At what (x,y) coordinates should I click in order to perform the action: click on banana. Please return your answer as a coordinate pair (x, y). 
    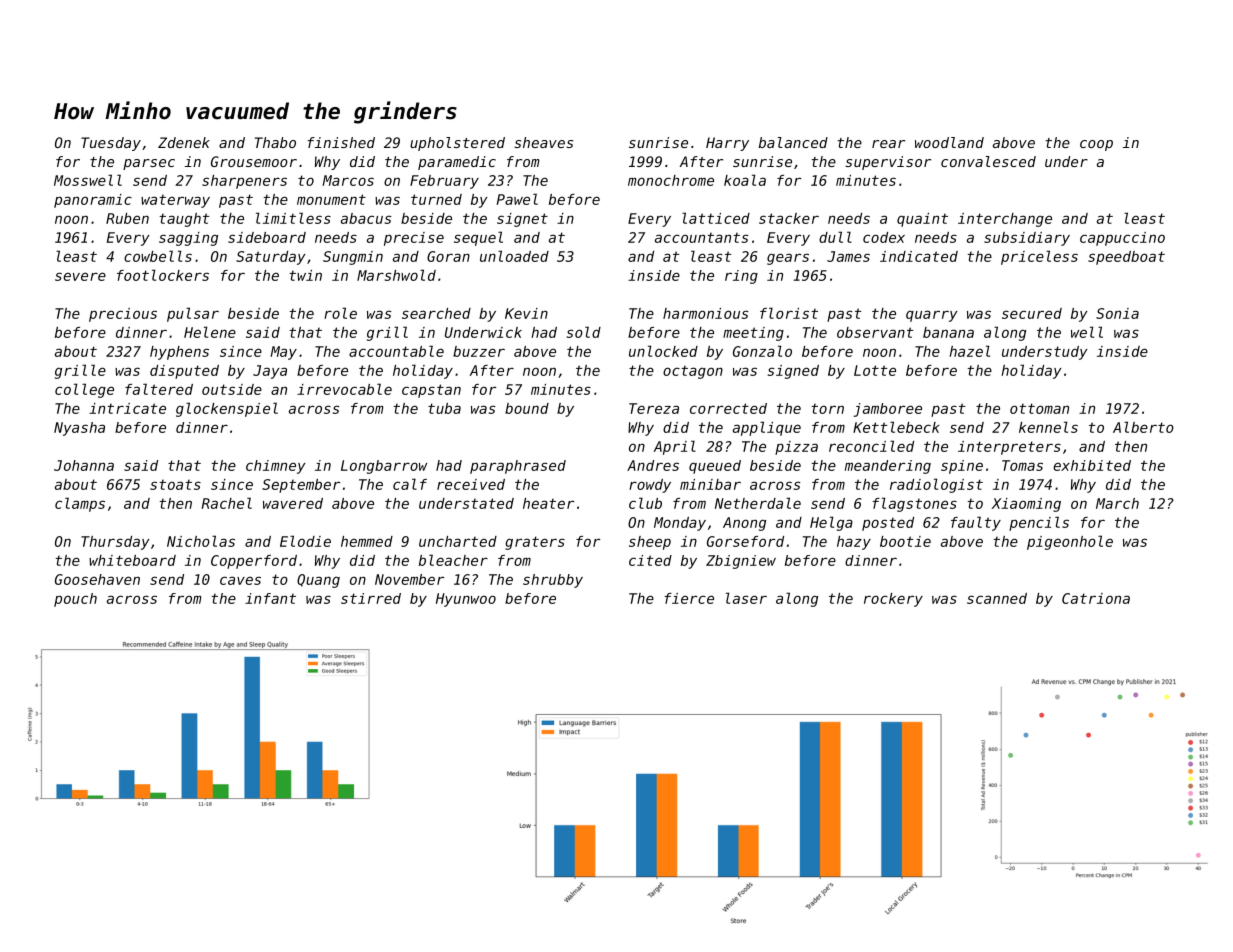
    Looking at the image, I should click on (948, 332).
